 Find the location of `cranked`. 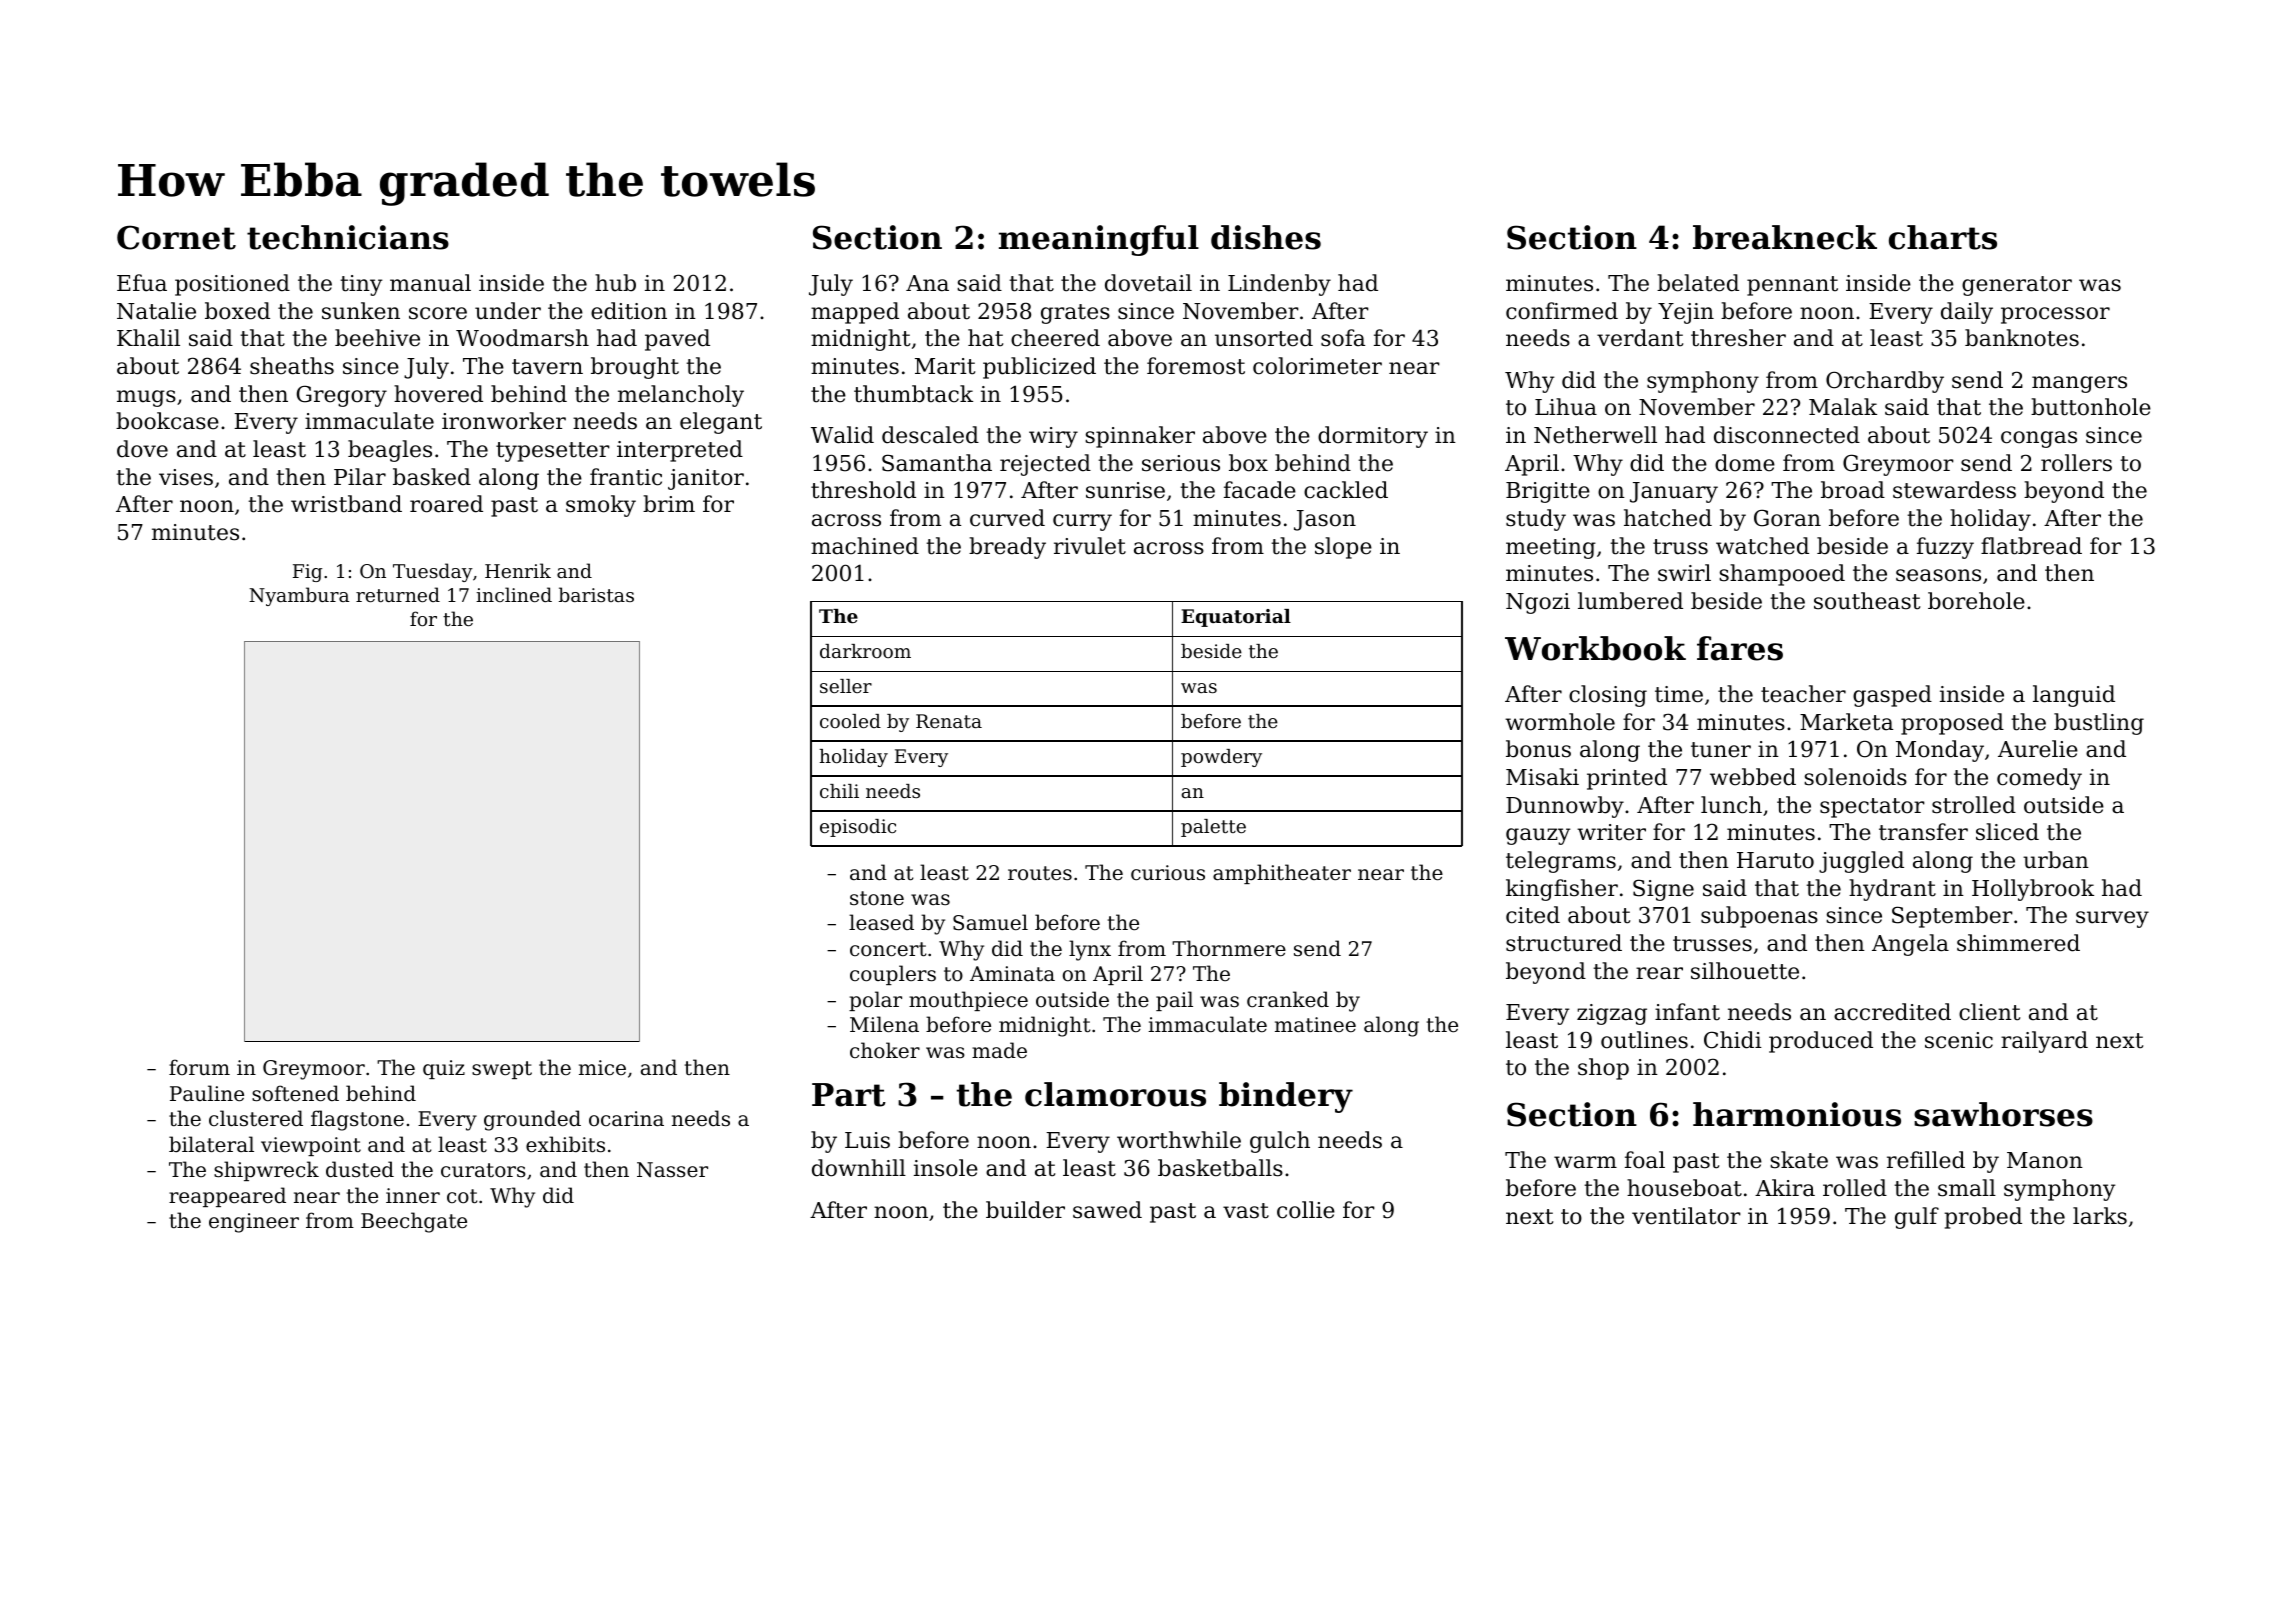

cranked is located at coordinates (1288, 999).
